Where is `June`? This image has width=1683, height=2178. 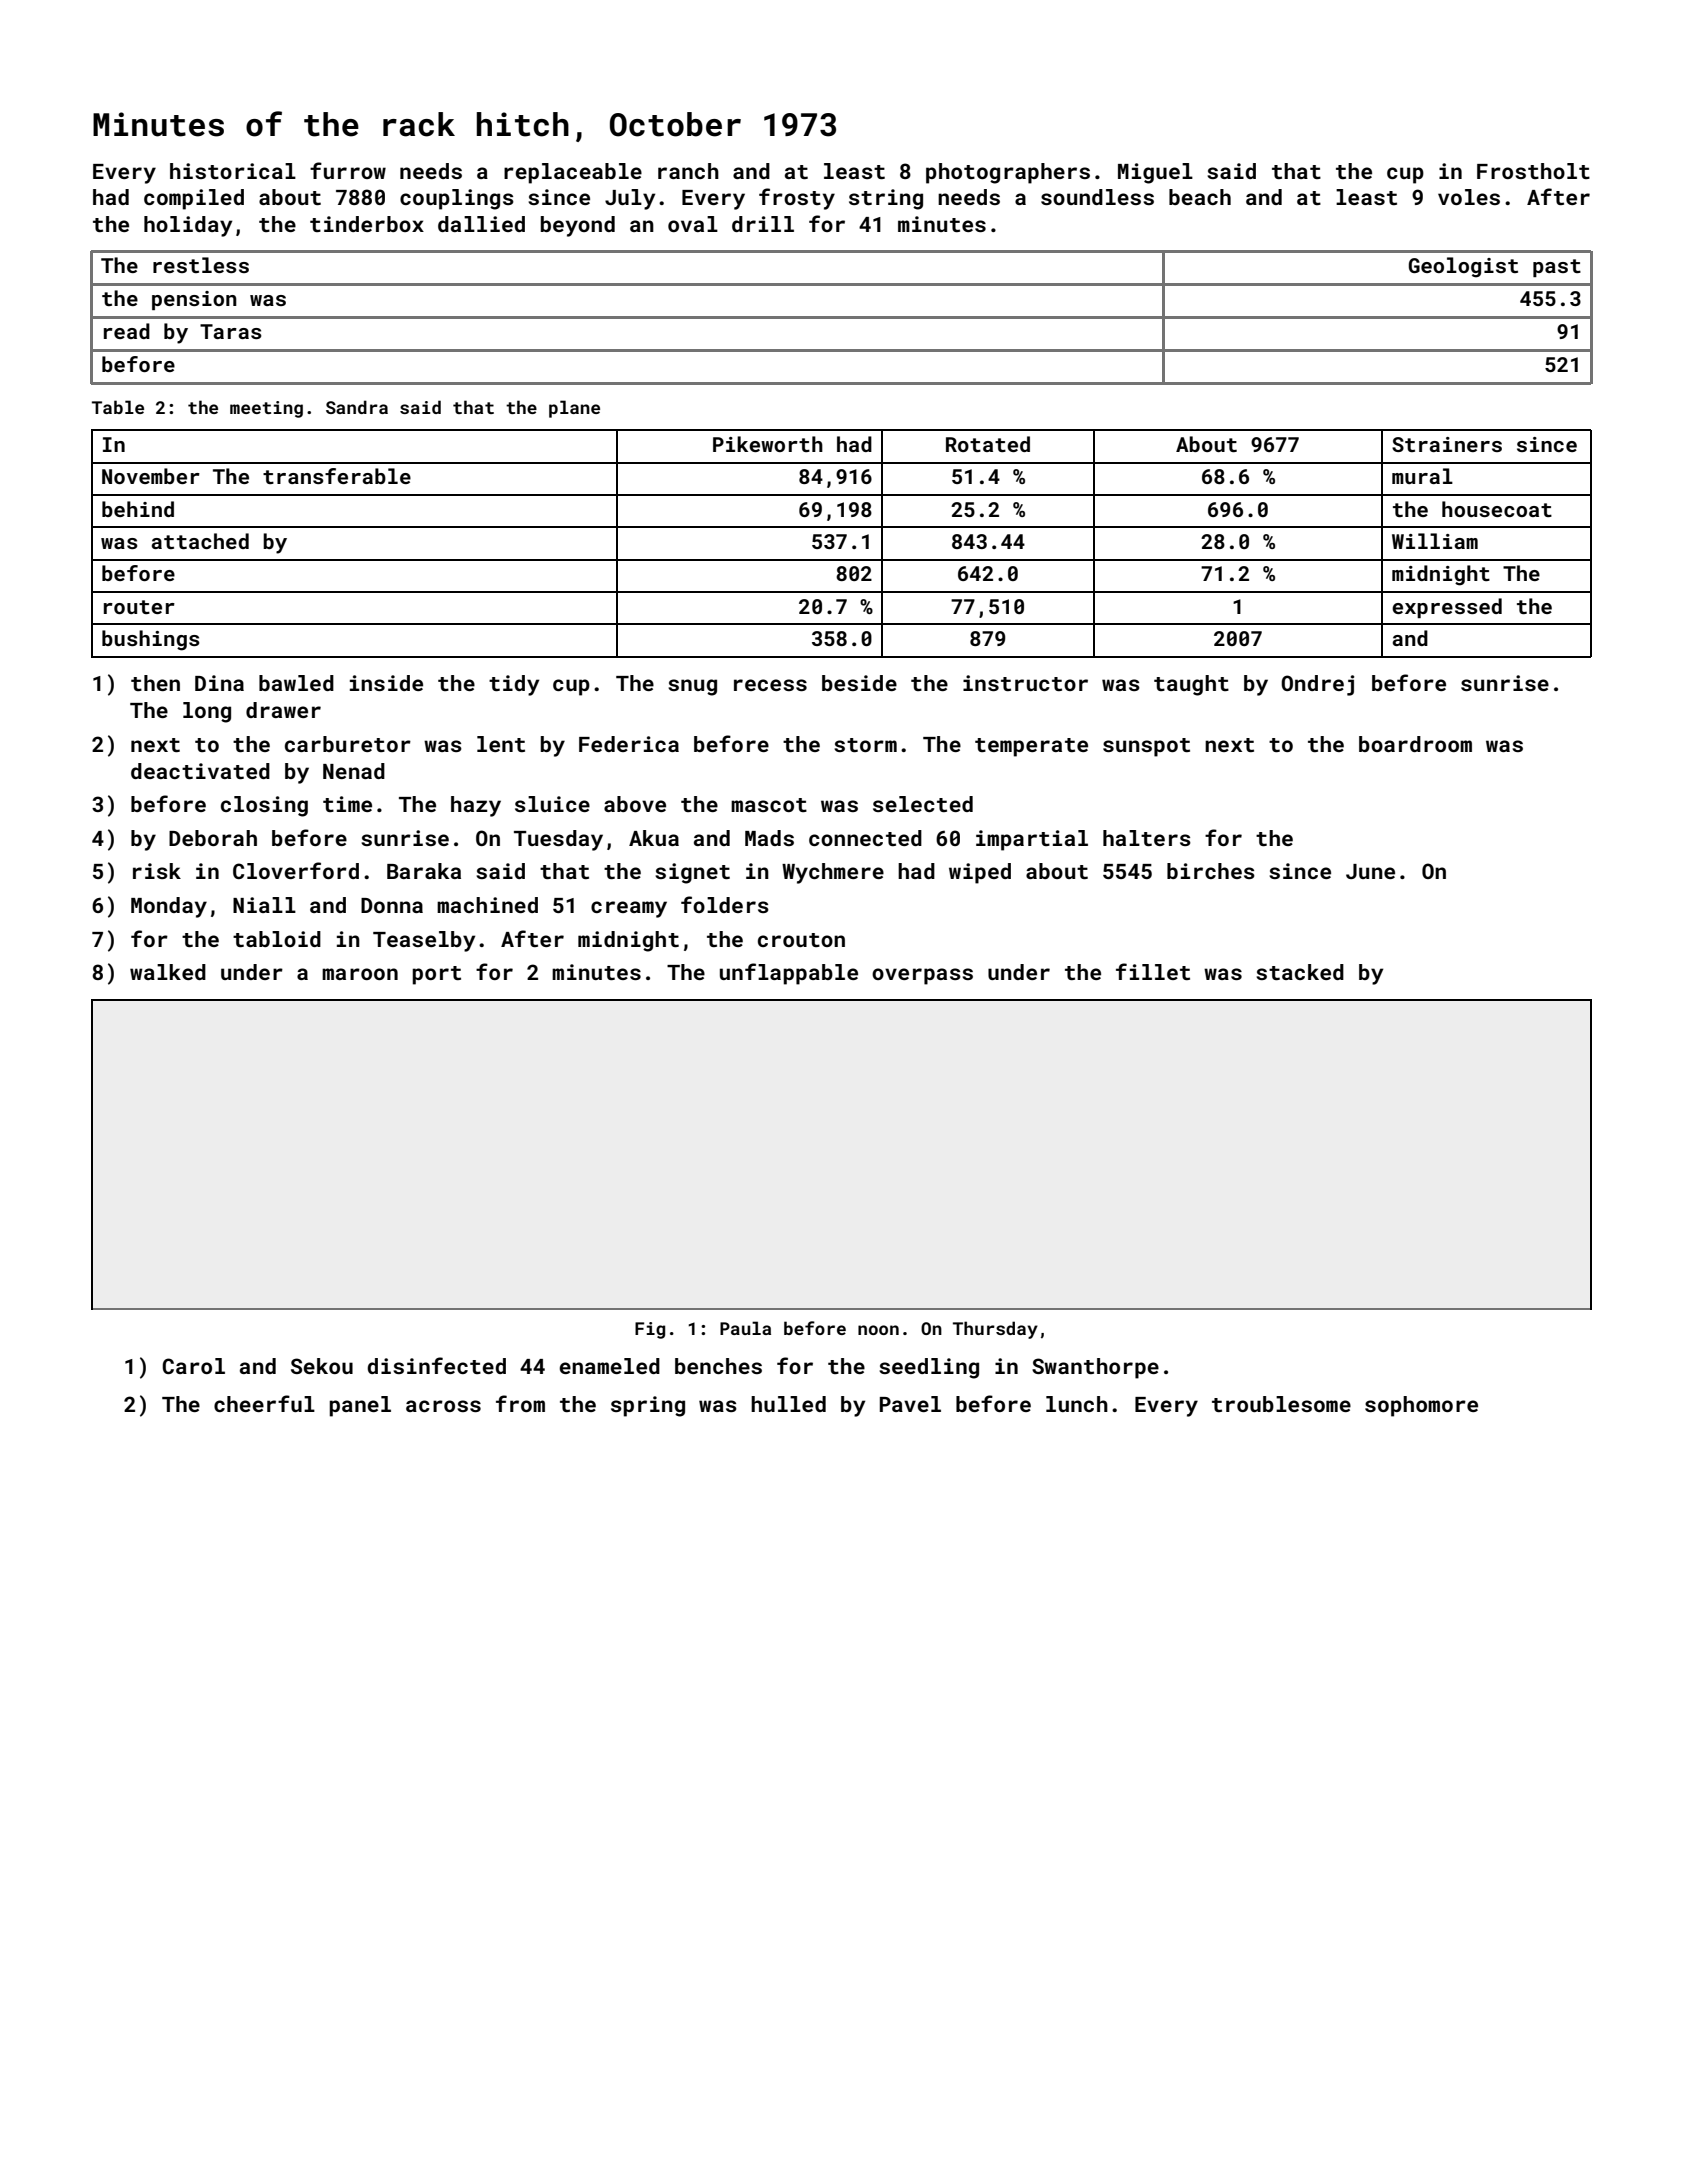
June is located at coordinates (1370, 871).
